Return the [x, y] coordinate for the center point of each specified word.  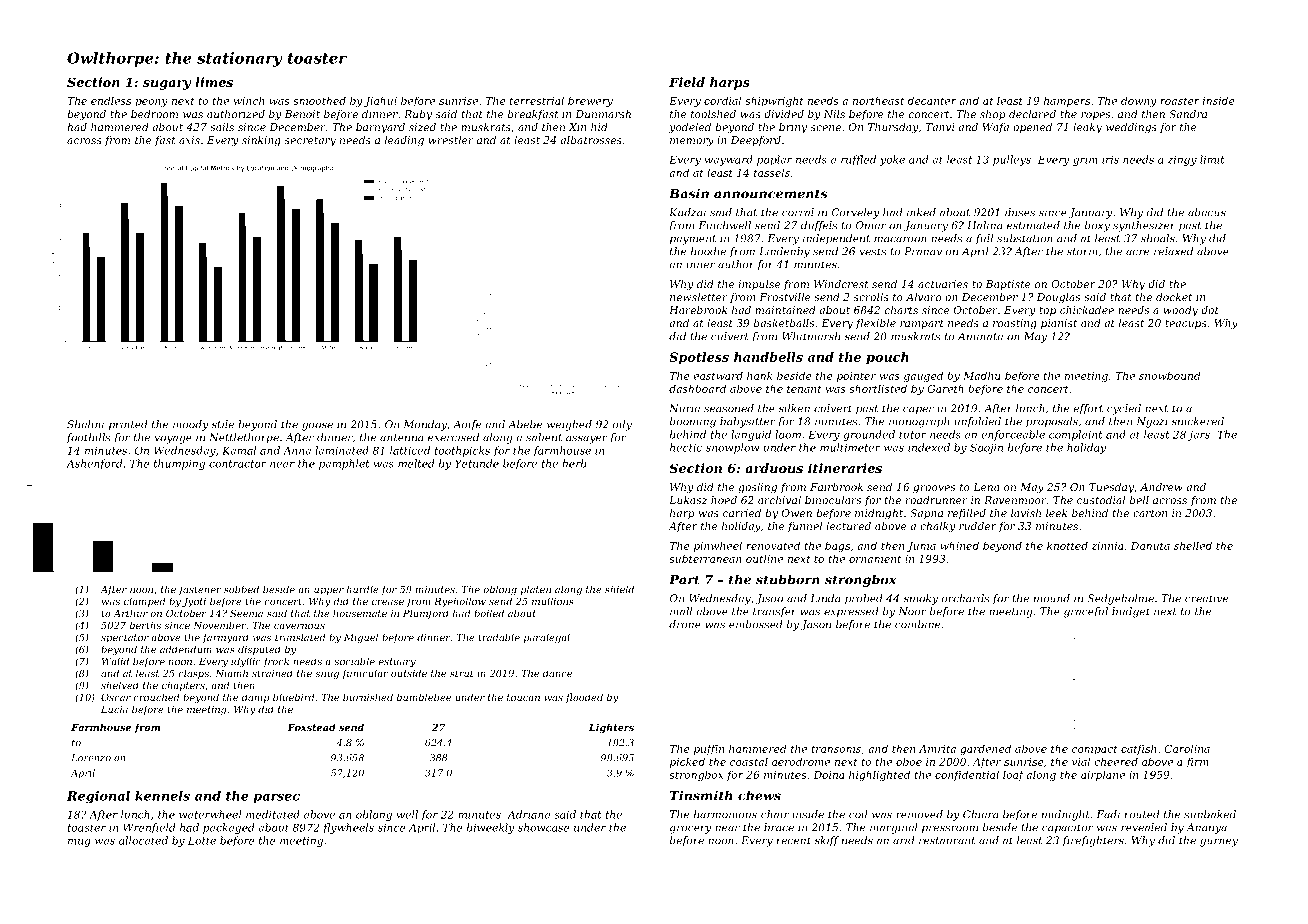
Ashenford [94, 464]
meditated [273, 814]
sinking [261, 141]
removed [919, 814]
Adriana [528, 814]
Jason [816, 625]
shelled [1193, 545]
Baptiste [1008, 285]
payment [693, 240]
